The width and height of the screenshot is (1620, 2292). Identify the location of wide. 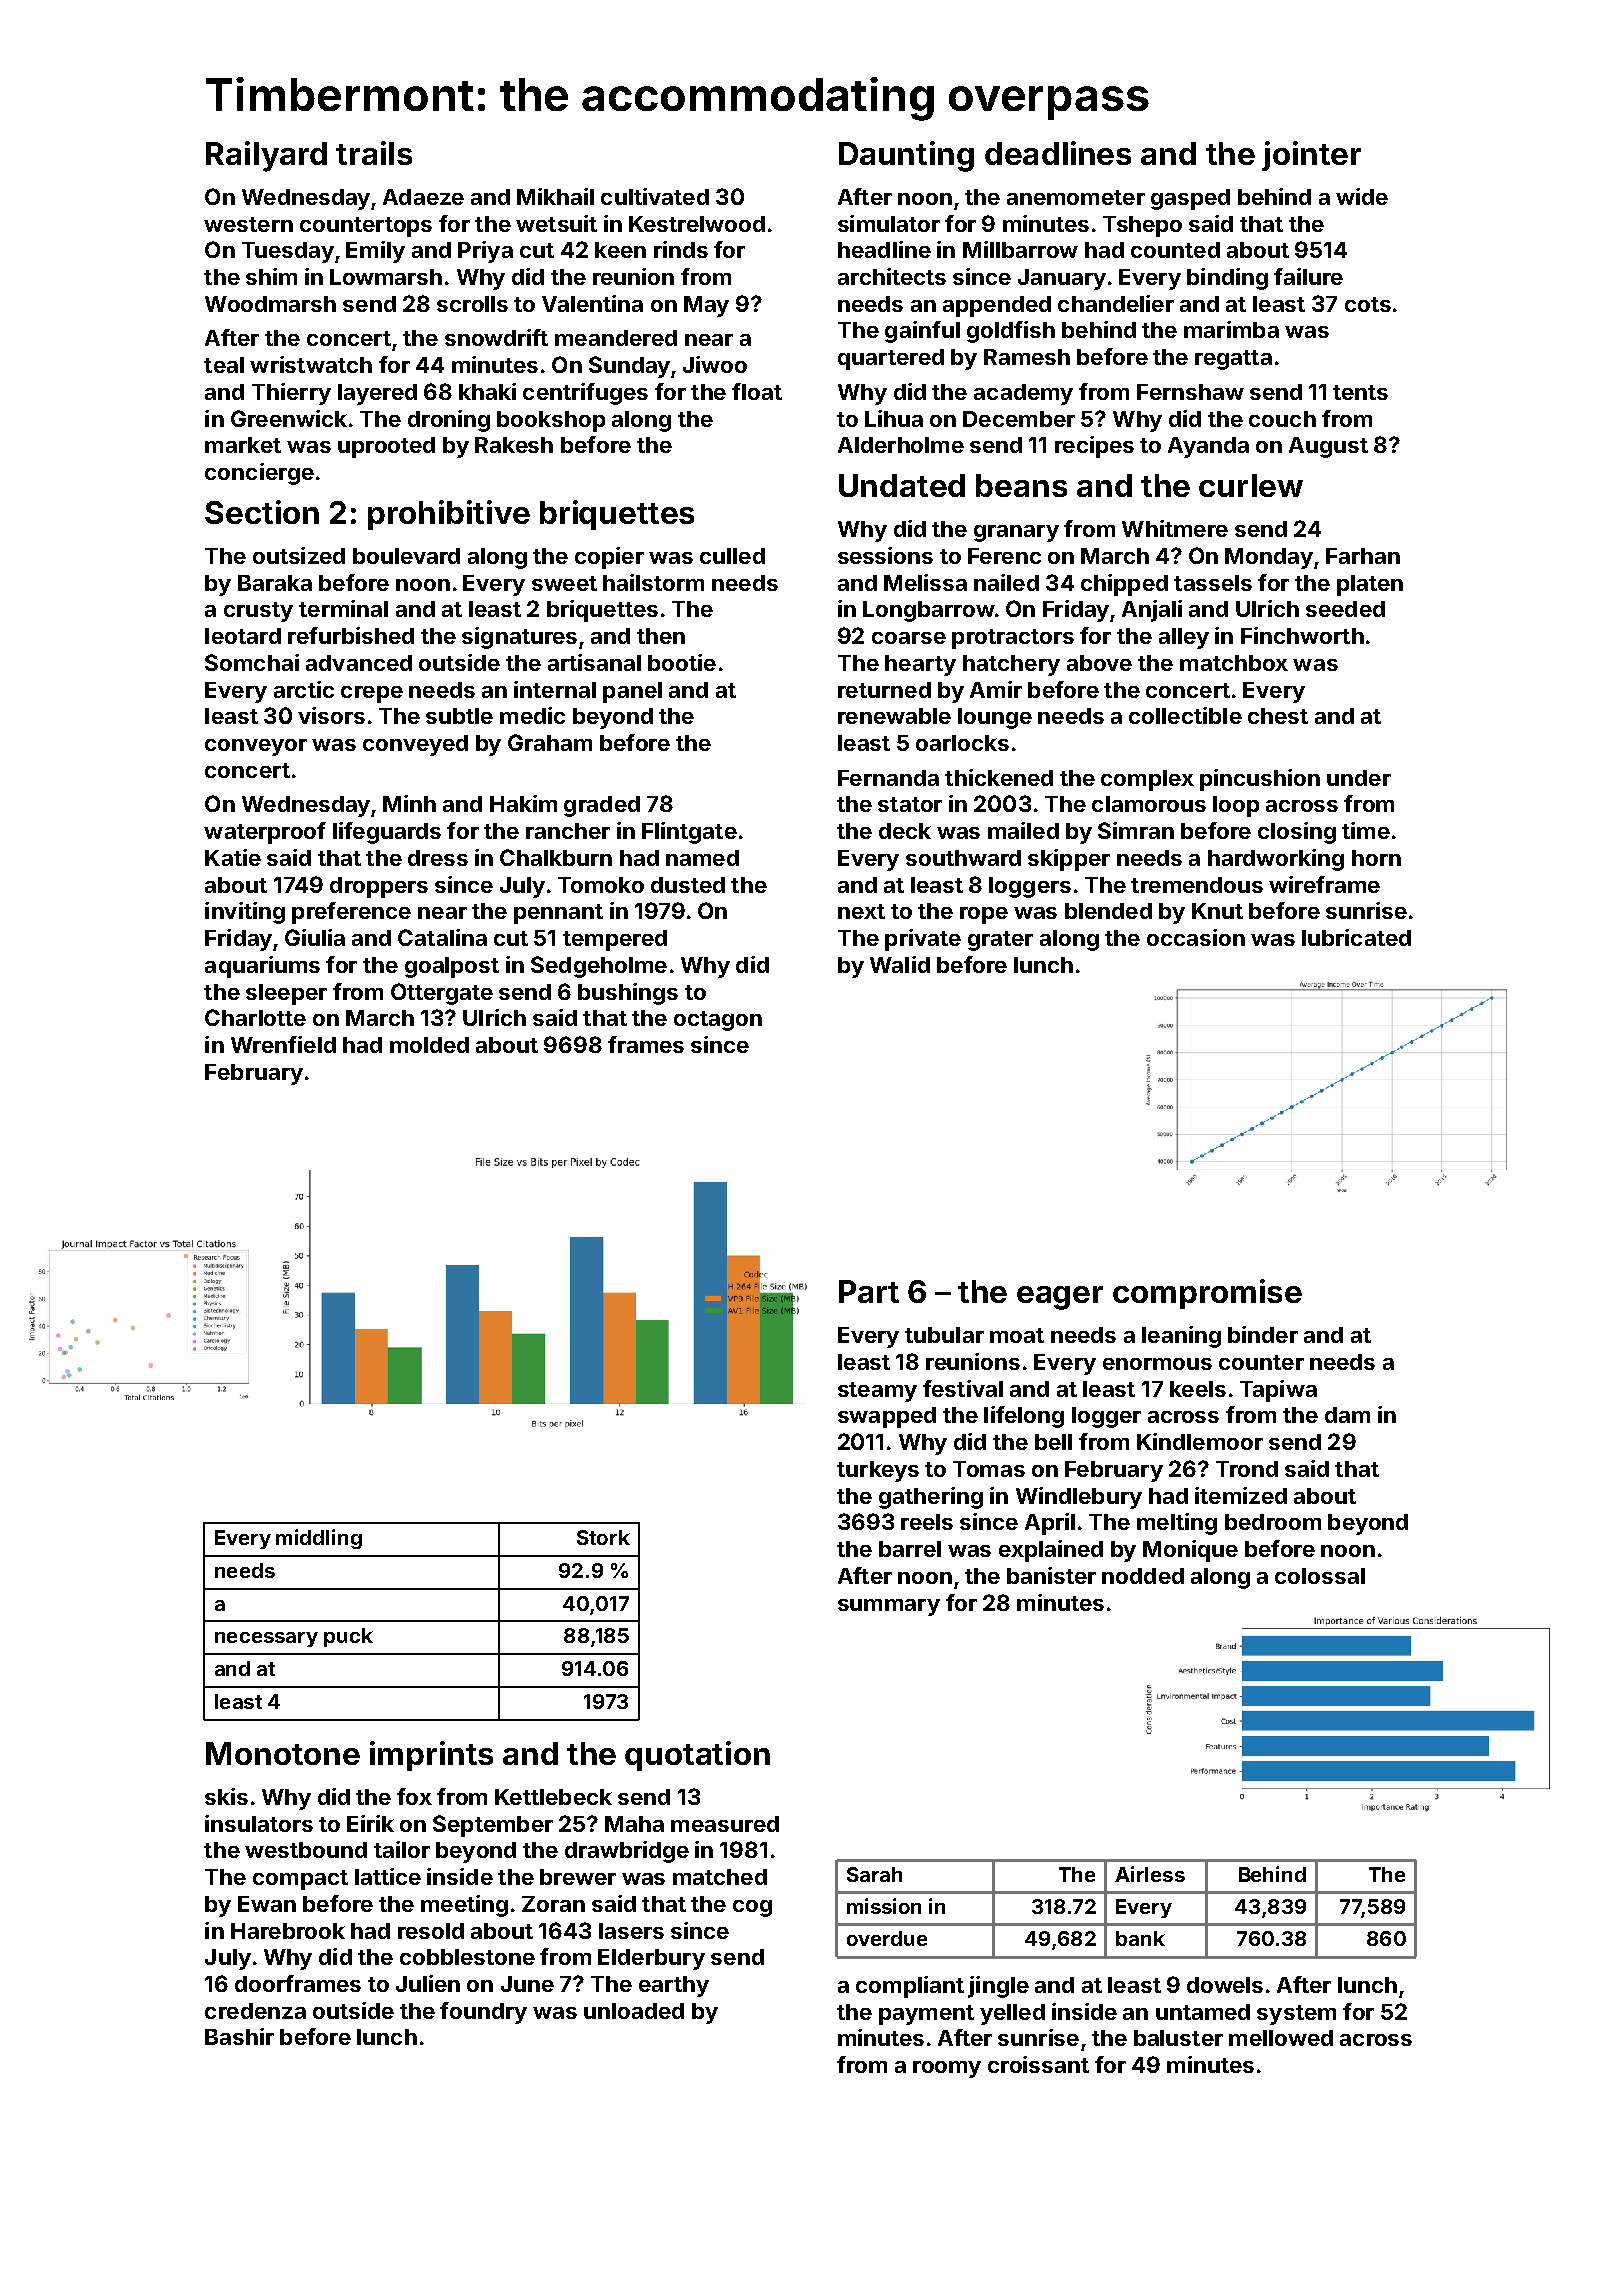
(1362, 196).
